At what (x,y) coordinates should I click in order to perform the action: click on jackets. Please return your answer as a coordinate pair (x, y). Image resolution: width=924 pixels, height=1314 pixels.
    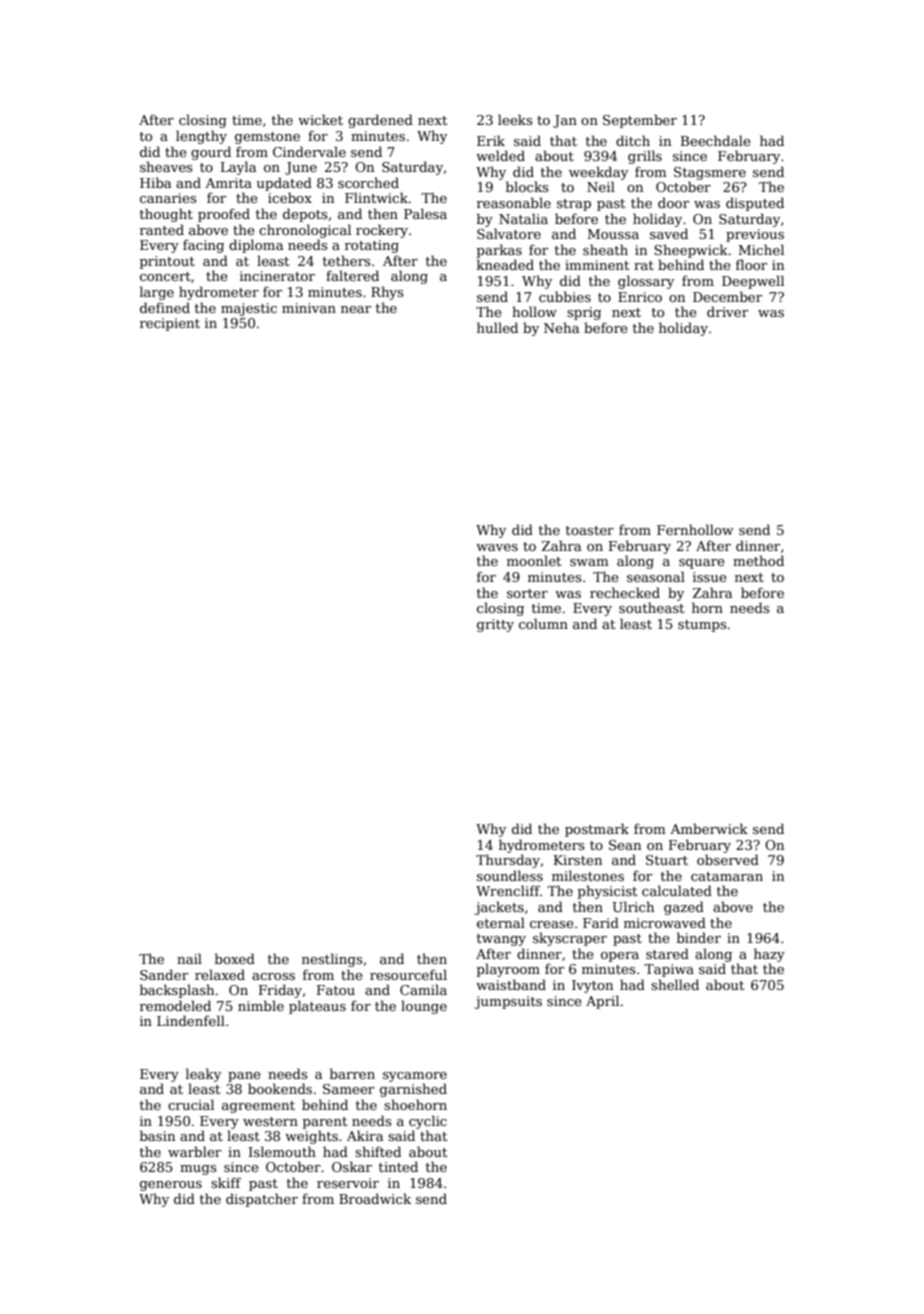
    Looking at the image, I should click on (499, 908).
